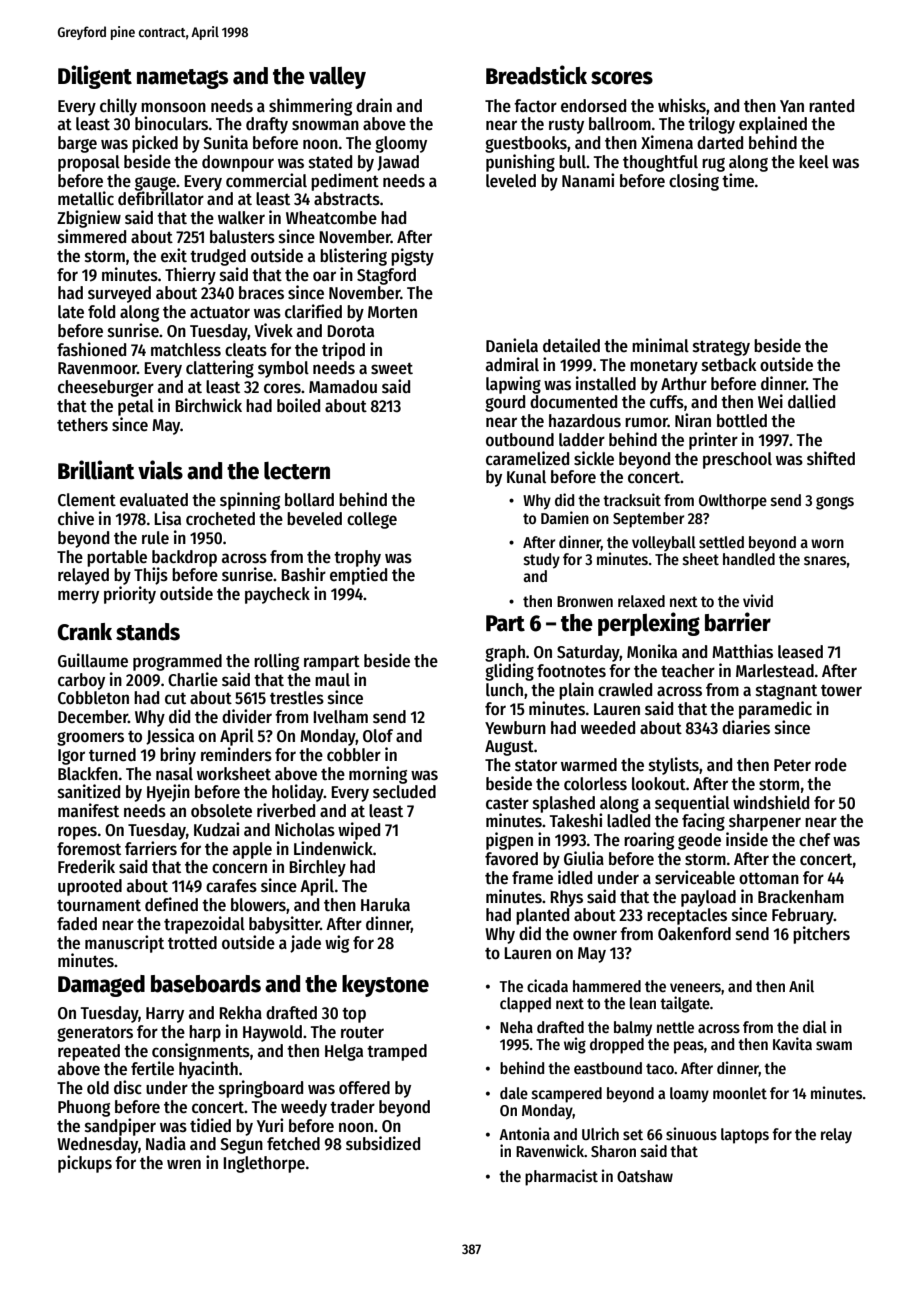  What do you see at coordinates (267, 125) in the image?
I see `drafty` at bounding box center [267, 125].
